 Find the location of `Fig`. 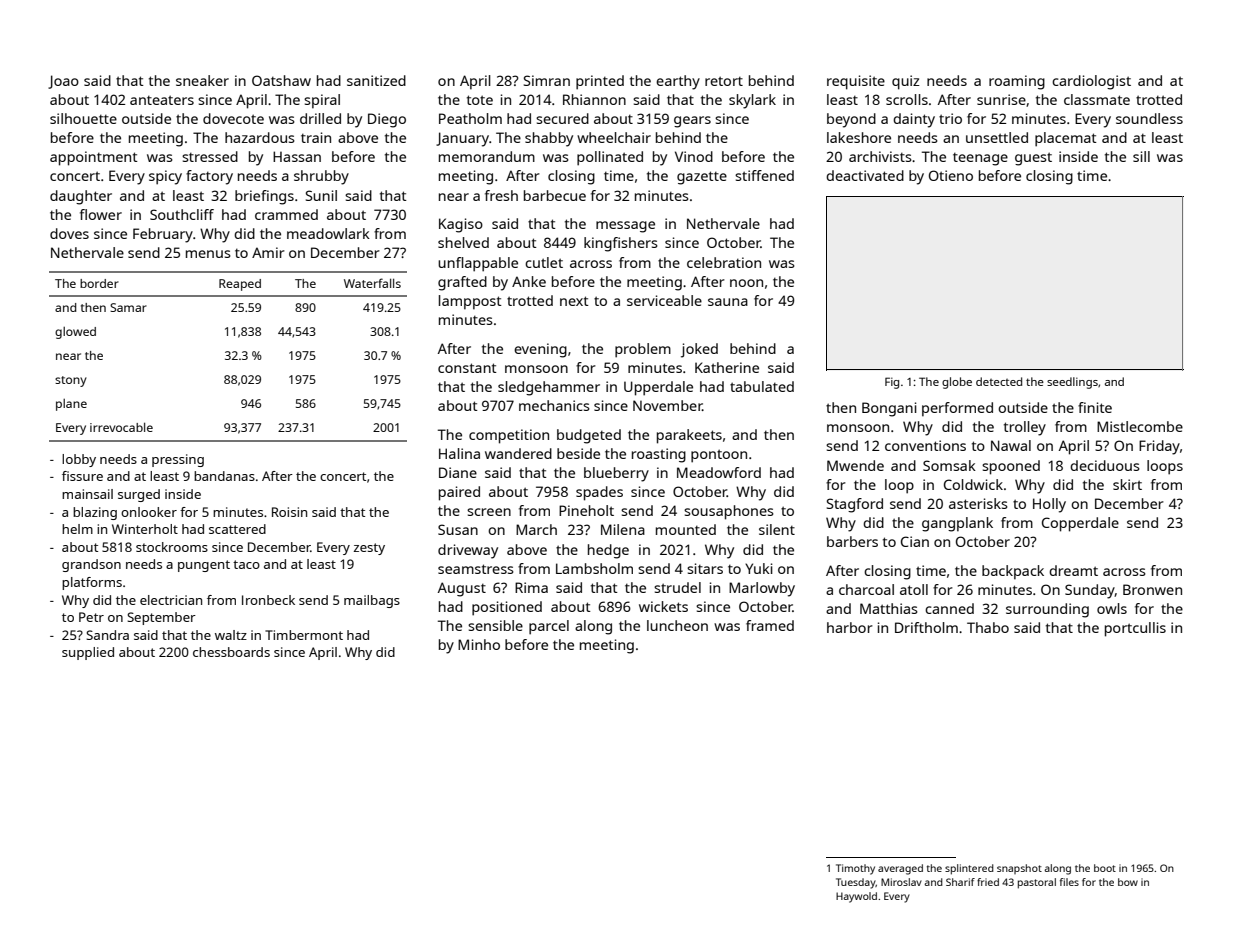

Fig is located at coordinates (892, 383).
